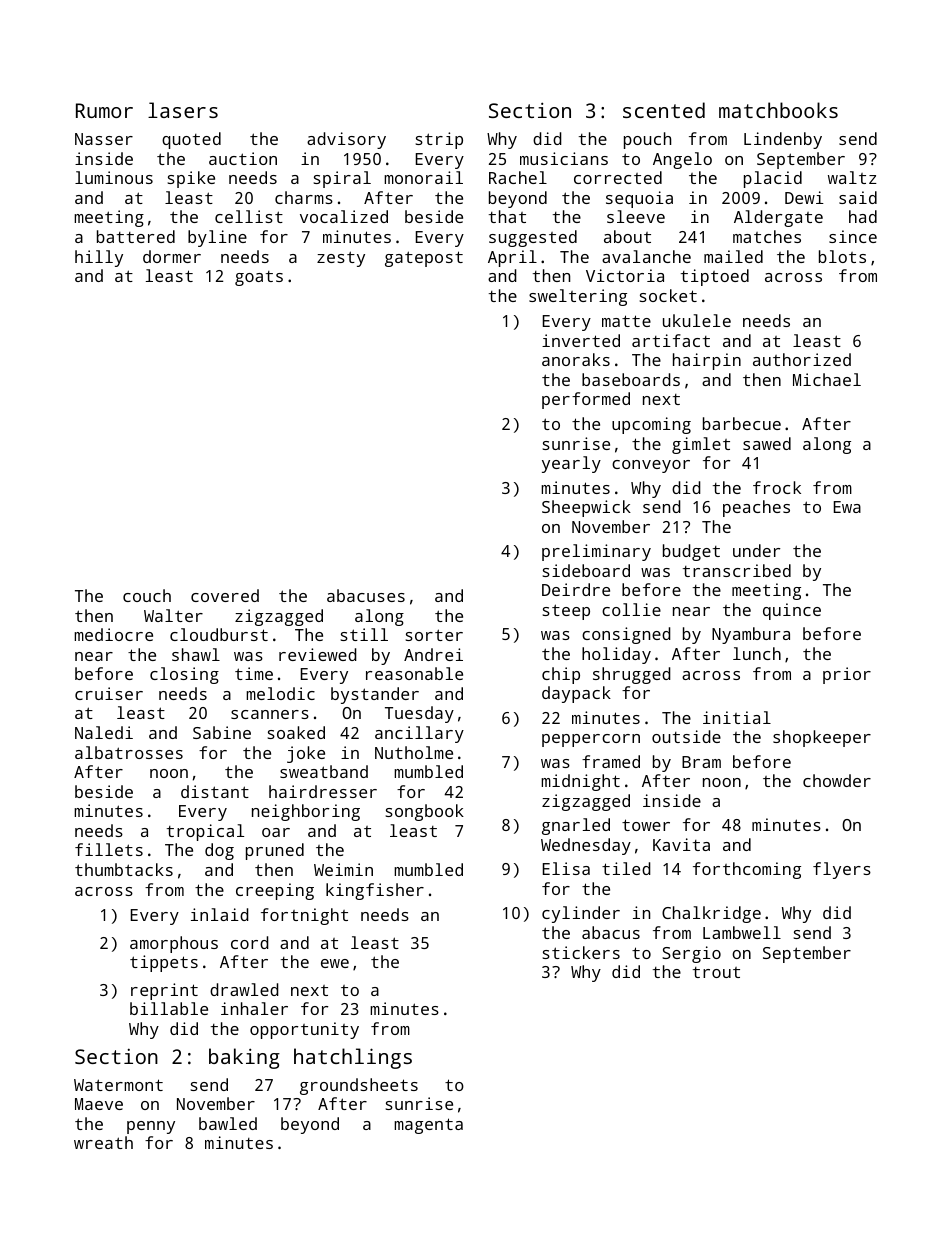 The height and width of the page is (1233, 952). Describe the element at coordinates (259, 278) in the page. I see `goats` at that location.
